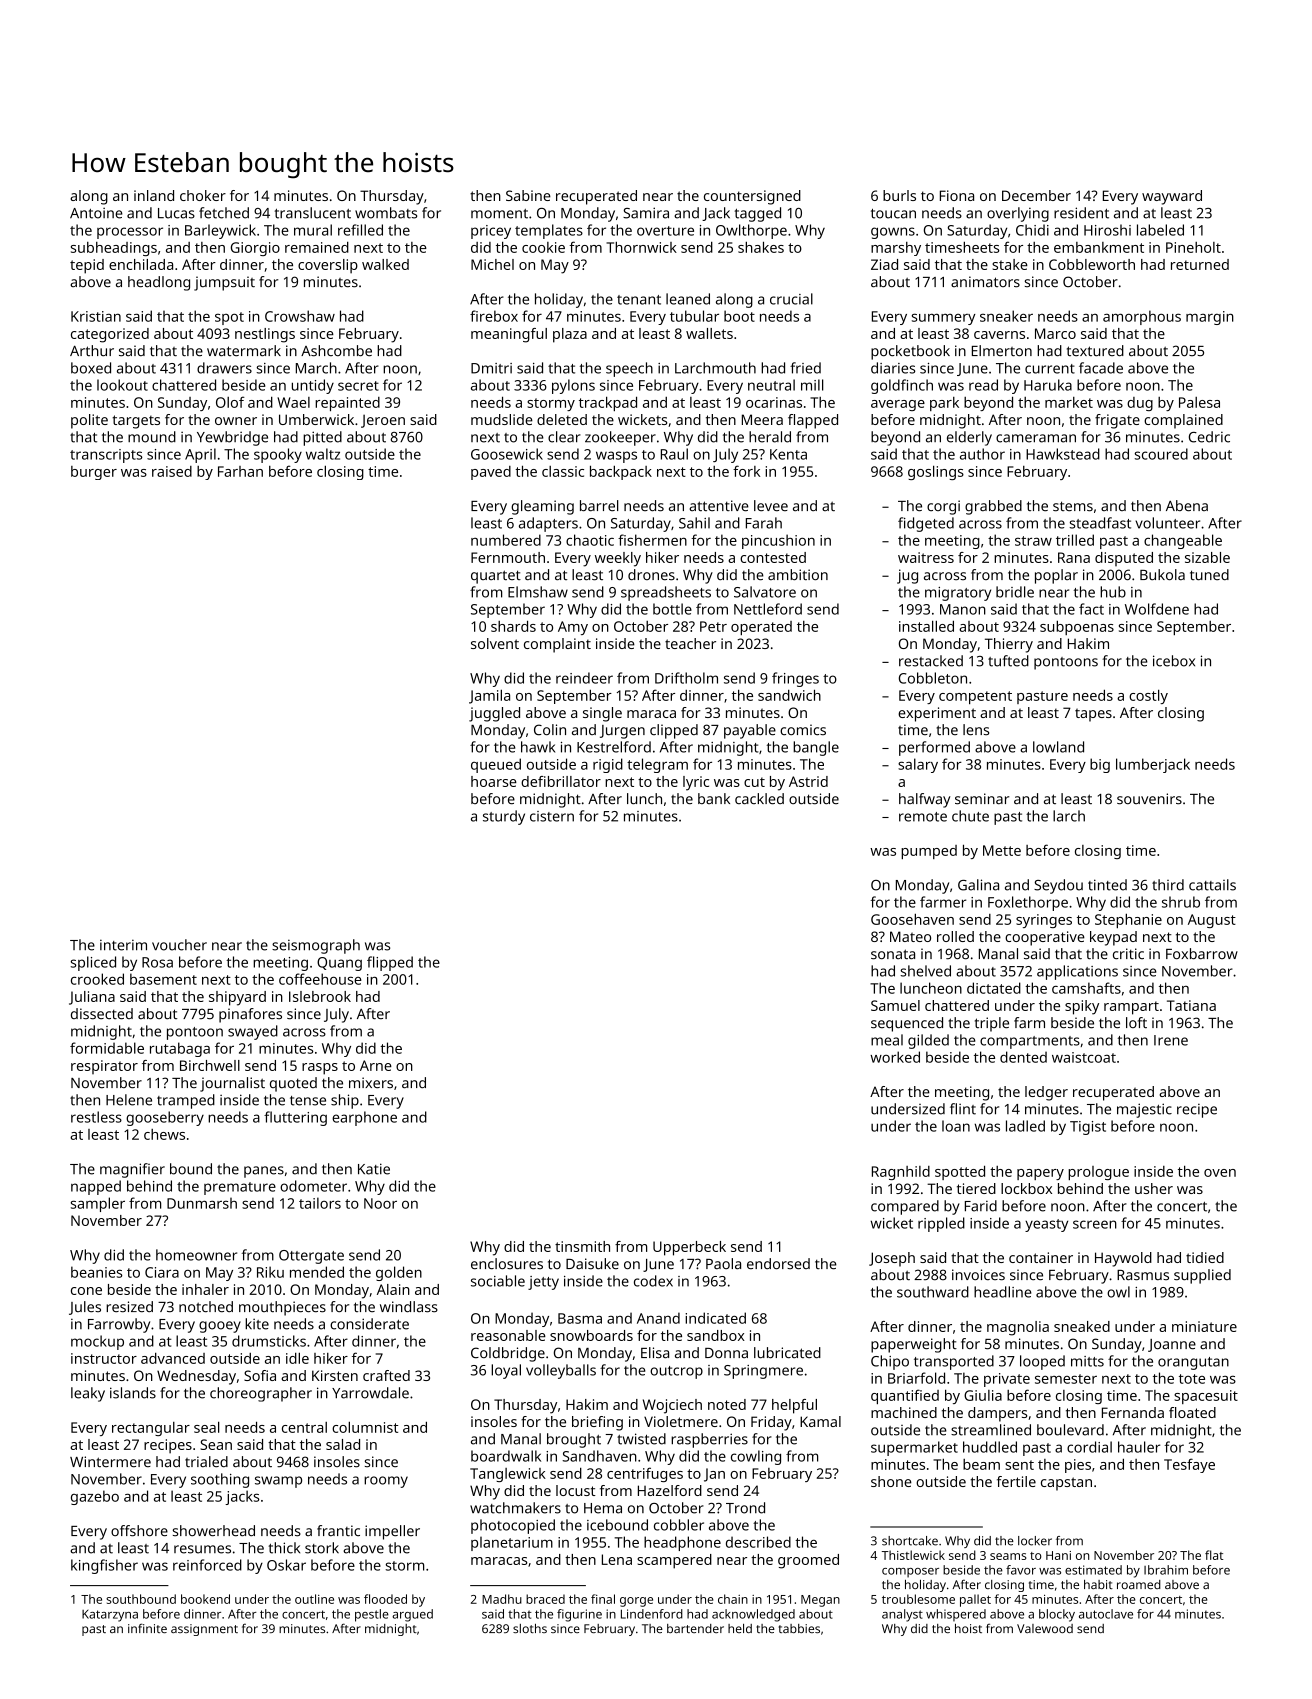  What do you see at coordinates (1045, 1628) in the screenshot?
I see `Valewood` at bounding box center [1045, 1628].
